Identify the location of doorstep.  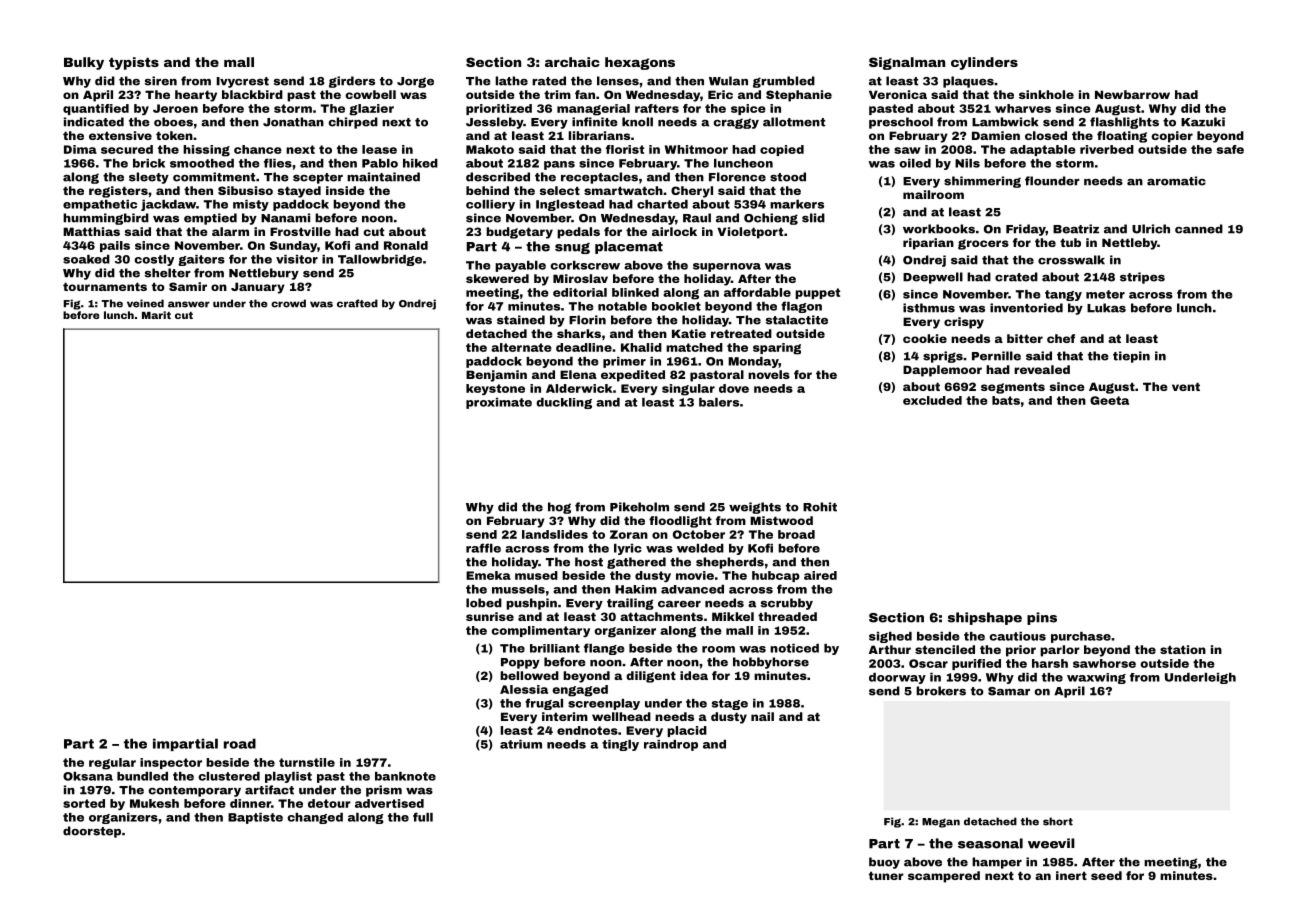
(92, 832).
